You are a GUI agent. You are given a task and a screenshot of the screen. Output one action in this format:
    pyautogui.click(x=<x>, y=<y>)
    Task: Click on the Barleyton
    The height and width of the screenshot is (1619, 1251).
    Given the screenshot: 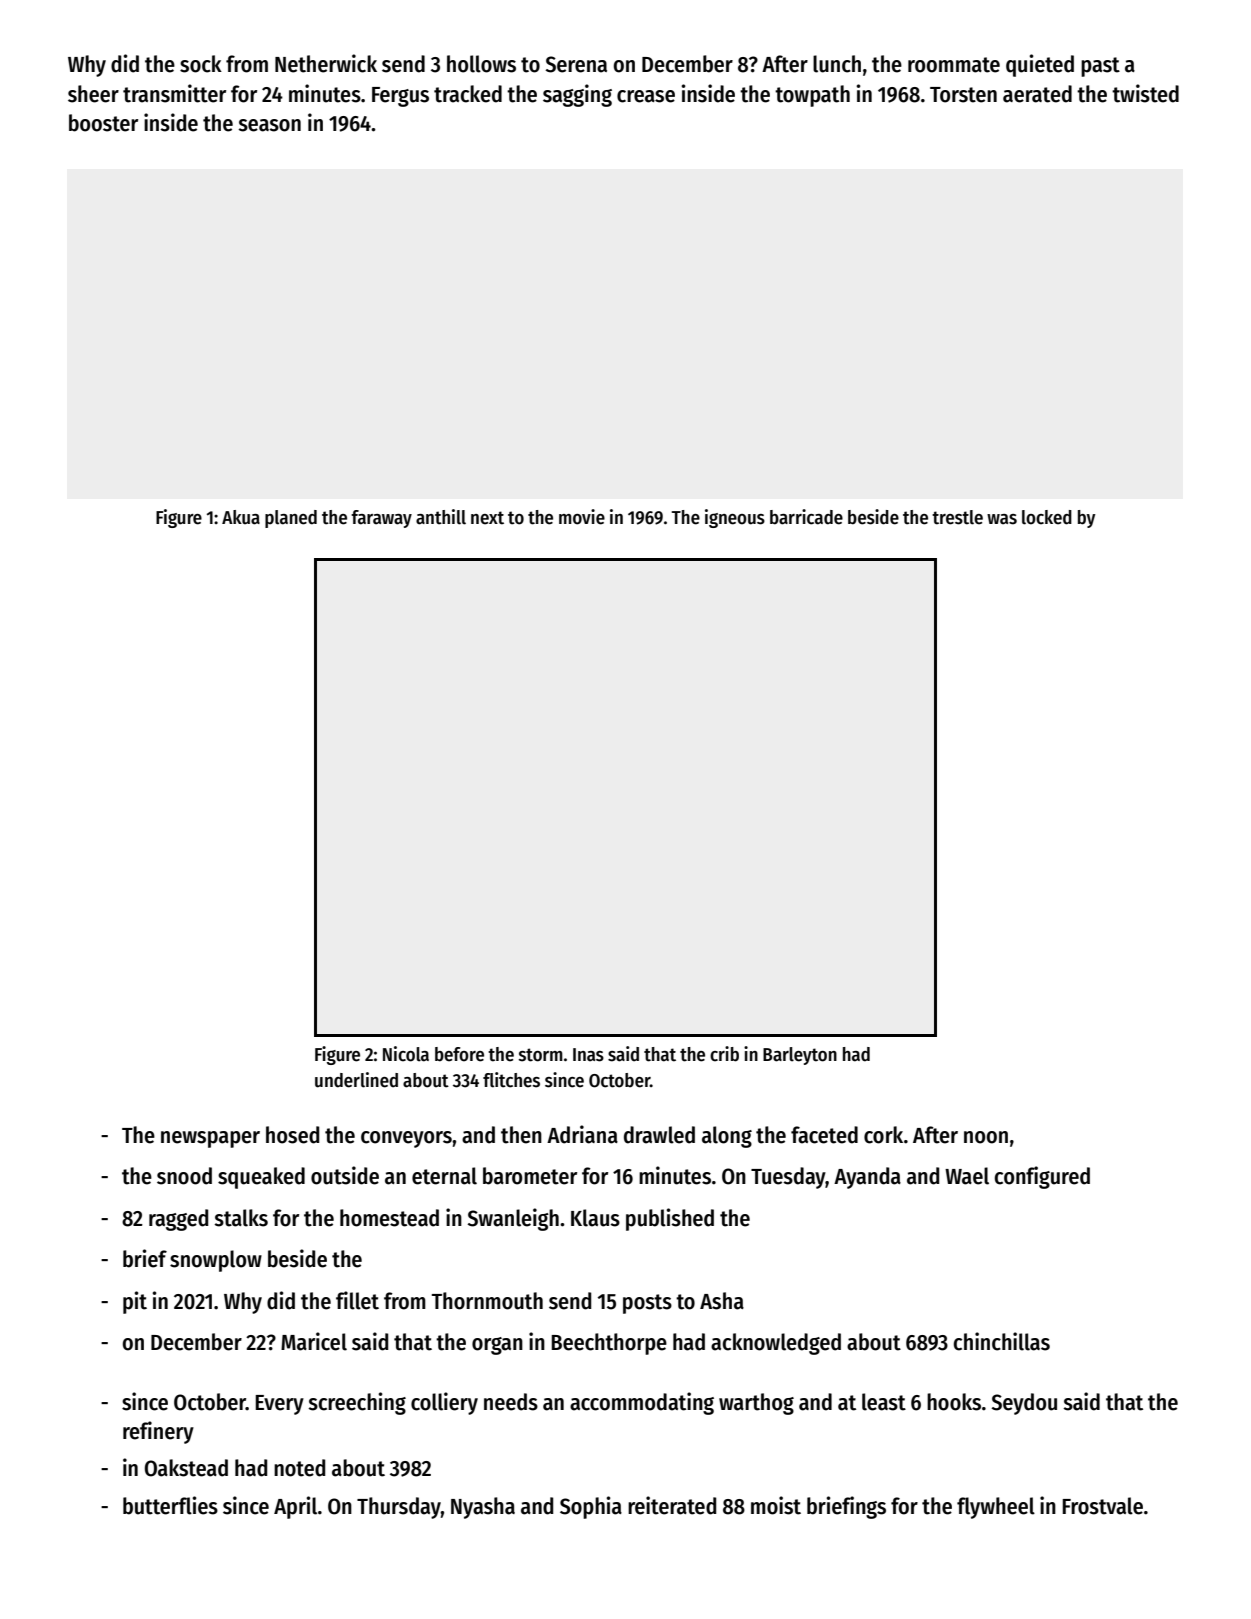 What is the action you would take?
    pyautogui.click(x=800, y=1056)
